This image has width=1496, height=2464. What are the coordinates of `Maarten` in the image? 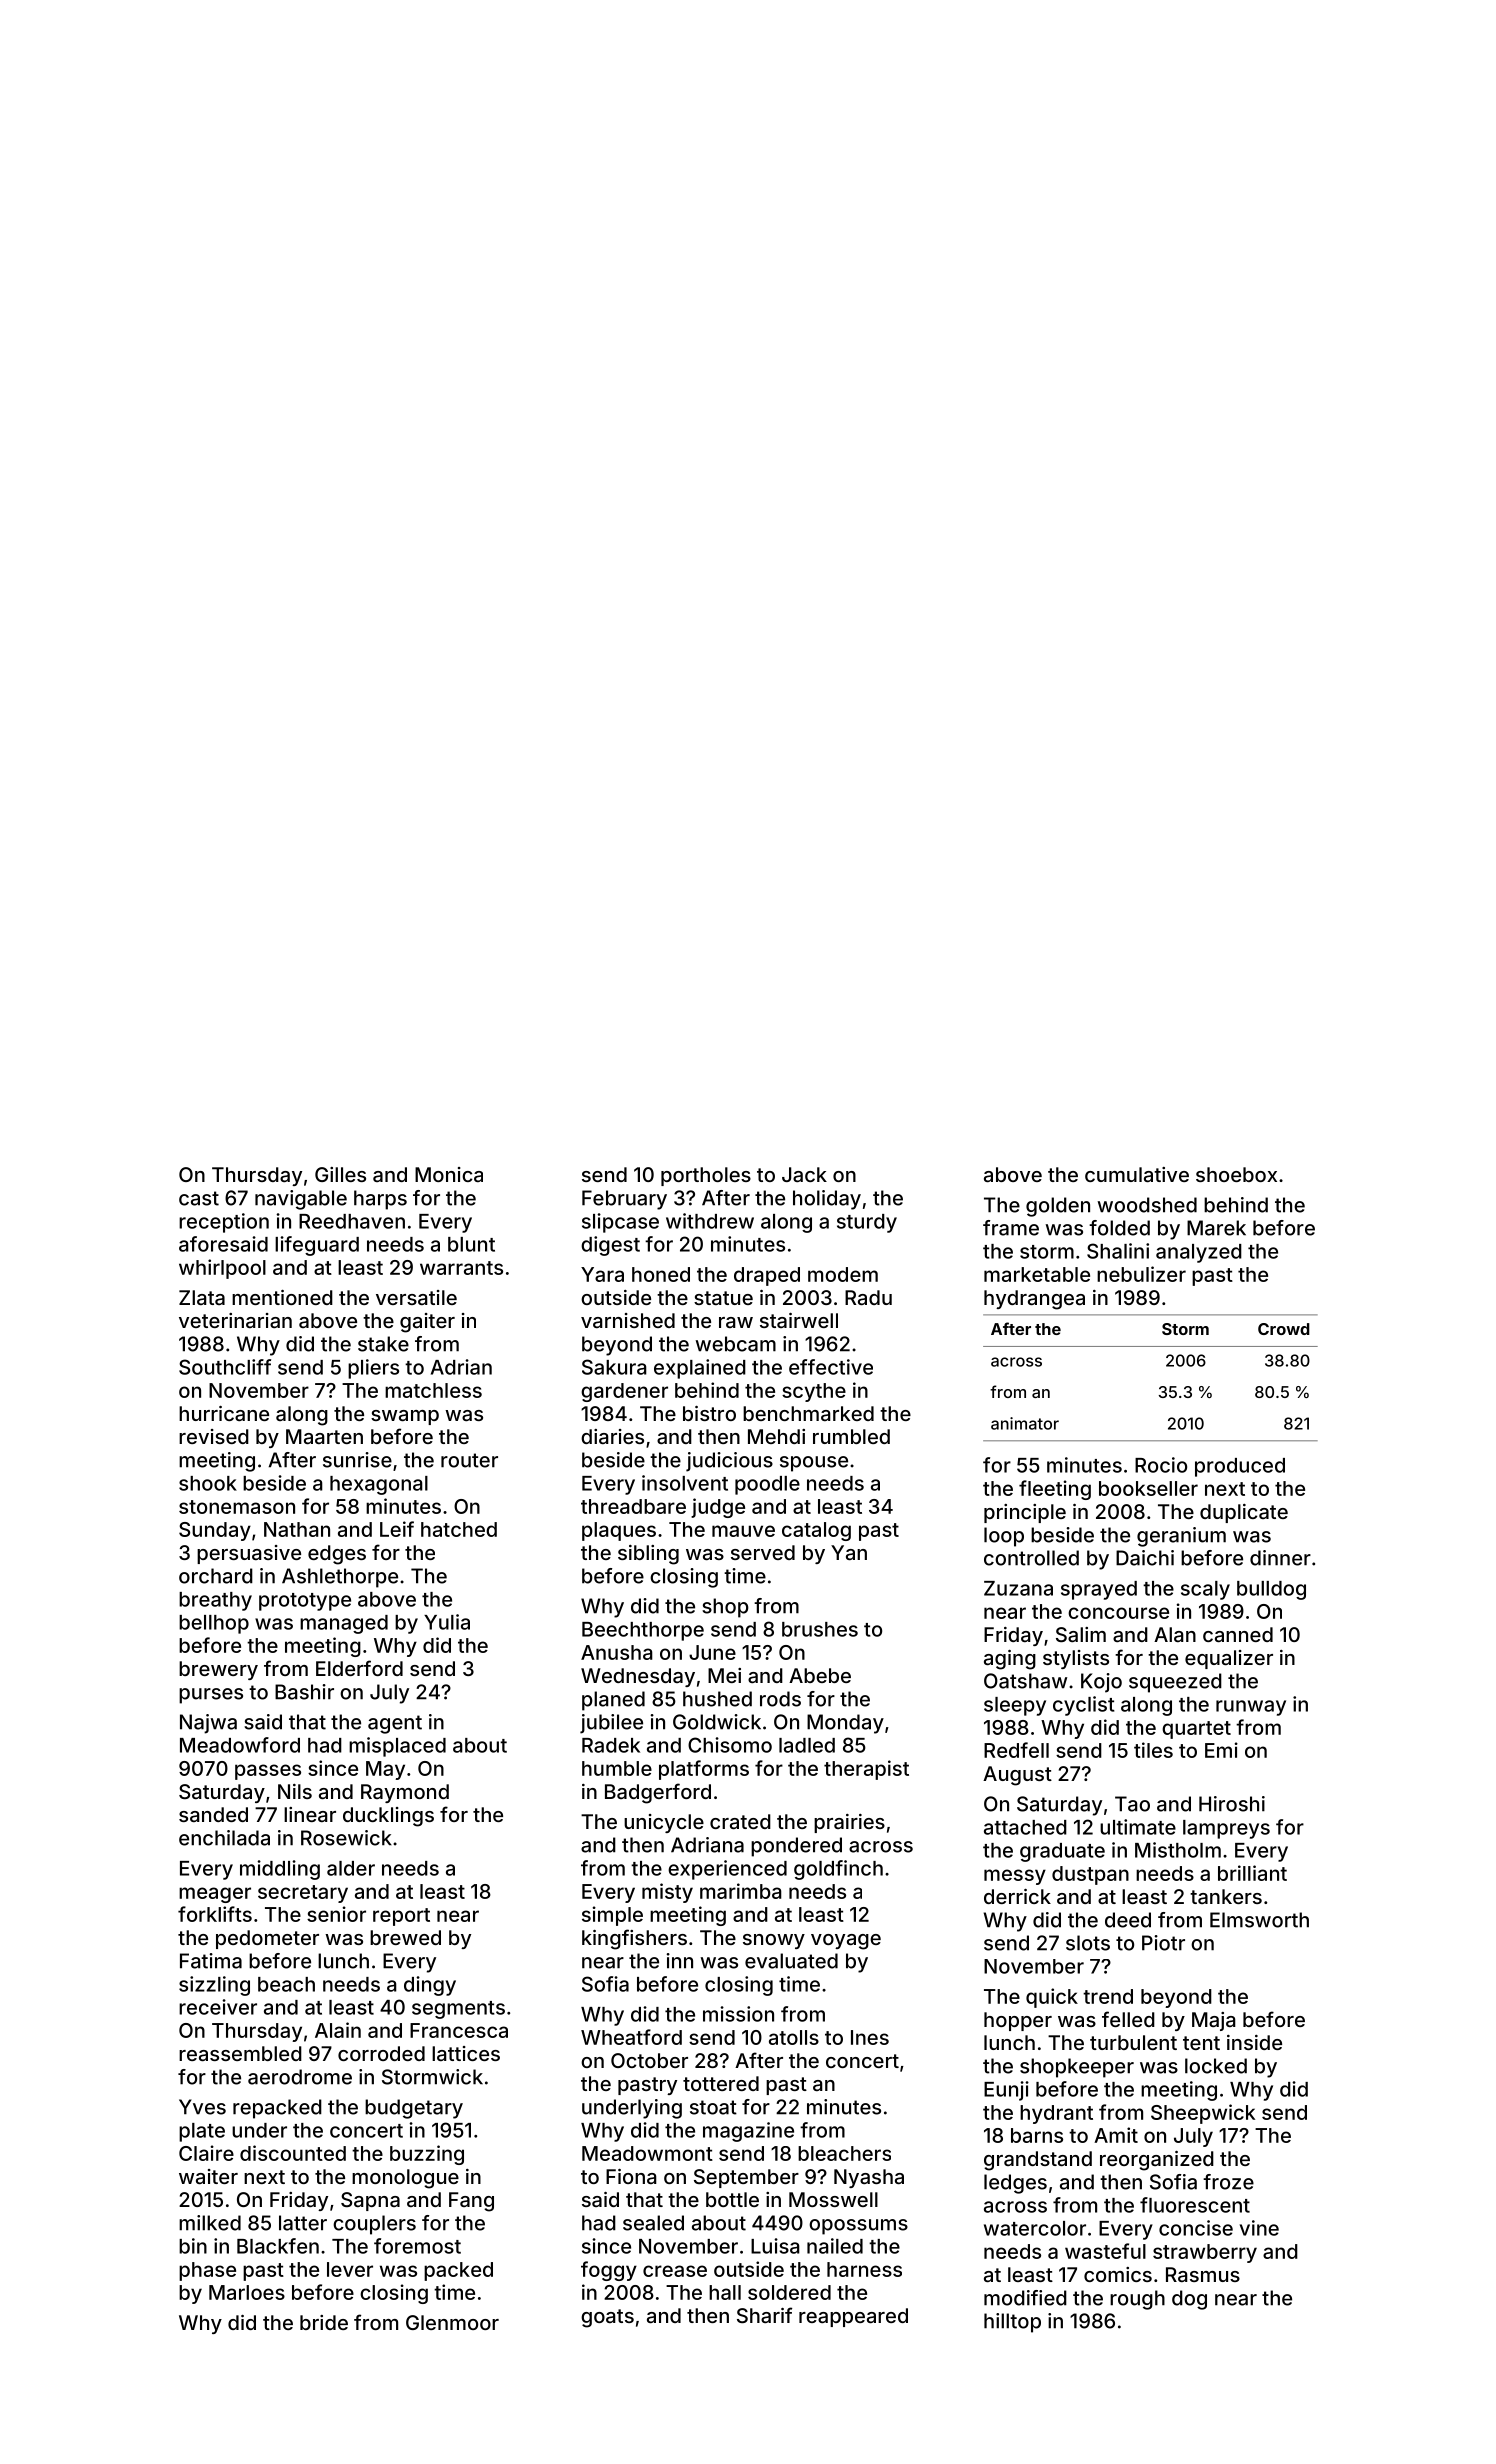 It's located at (324, 1436).
